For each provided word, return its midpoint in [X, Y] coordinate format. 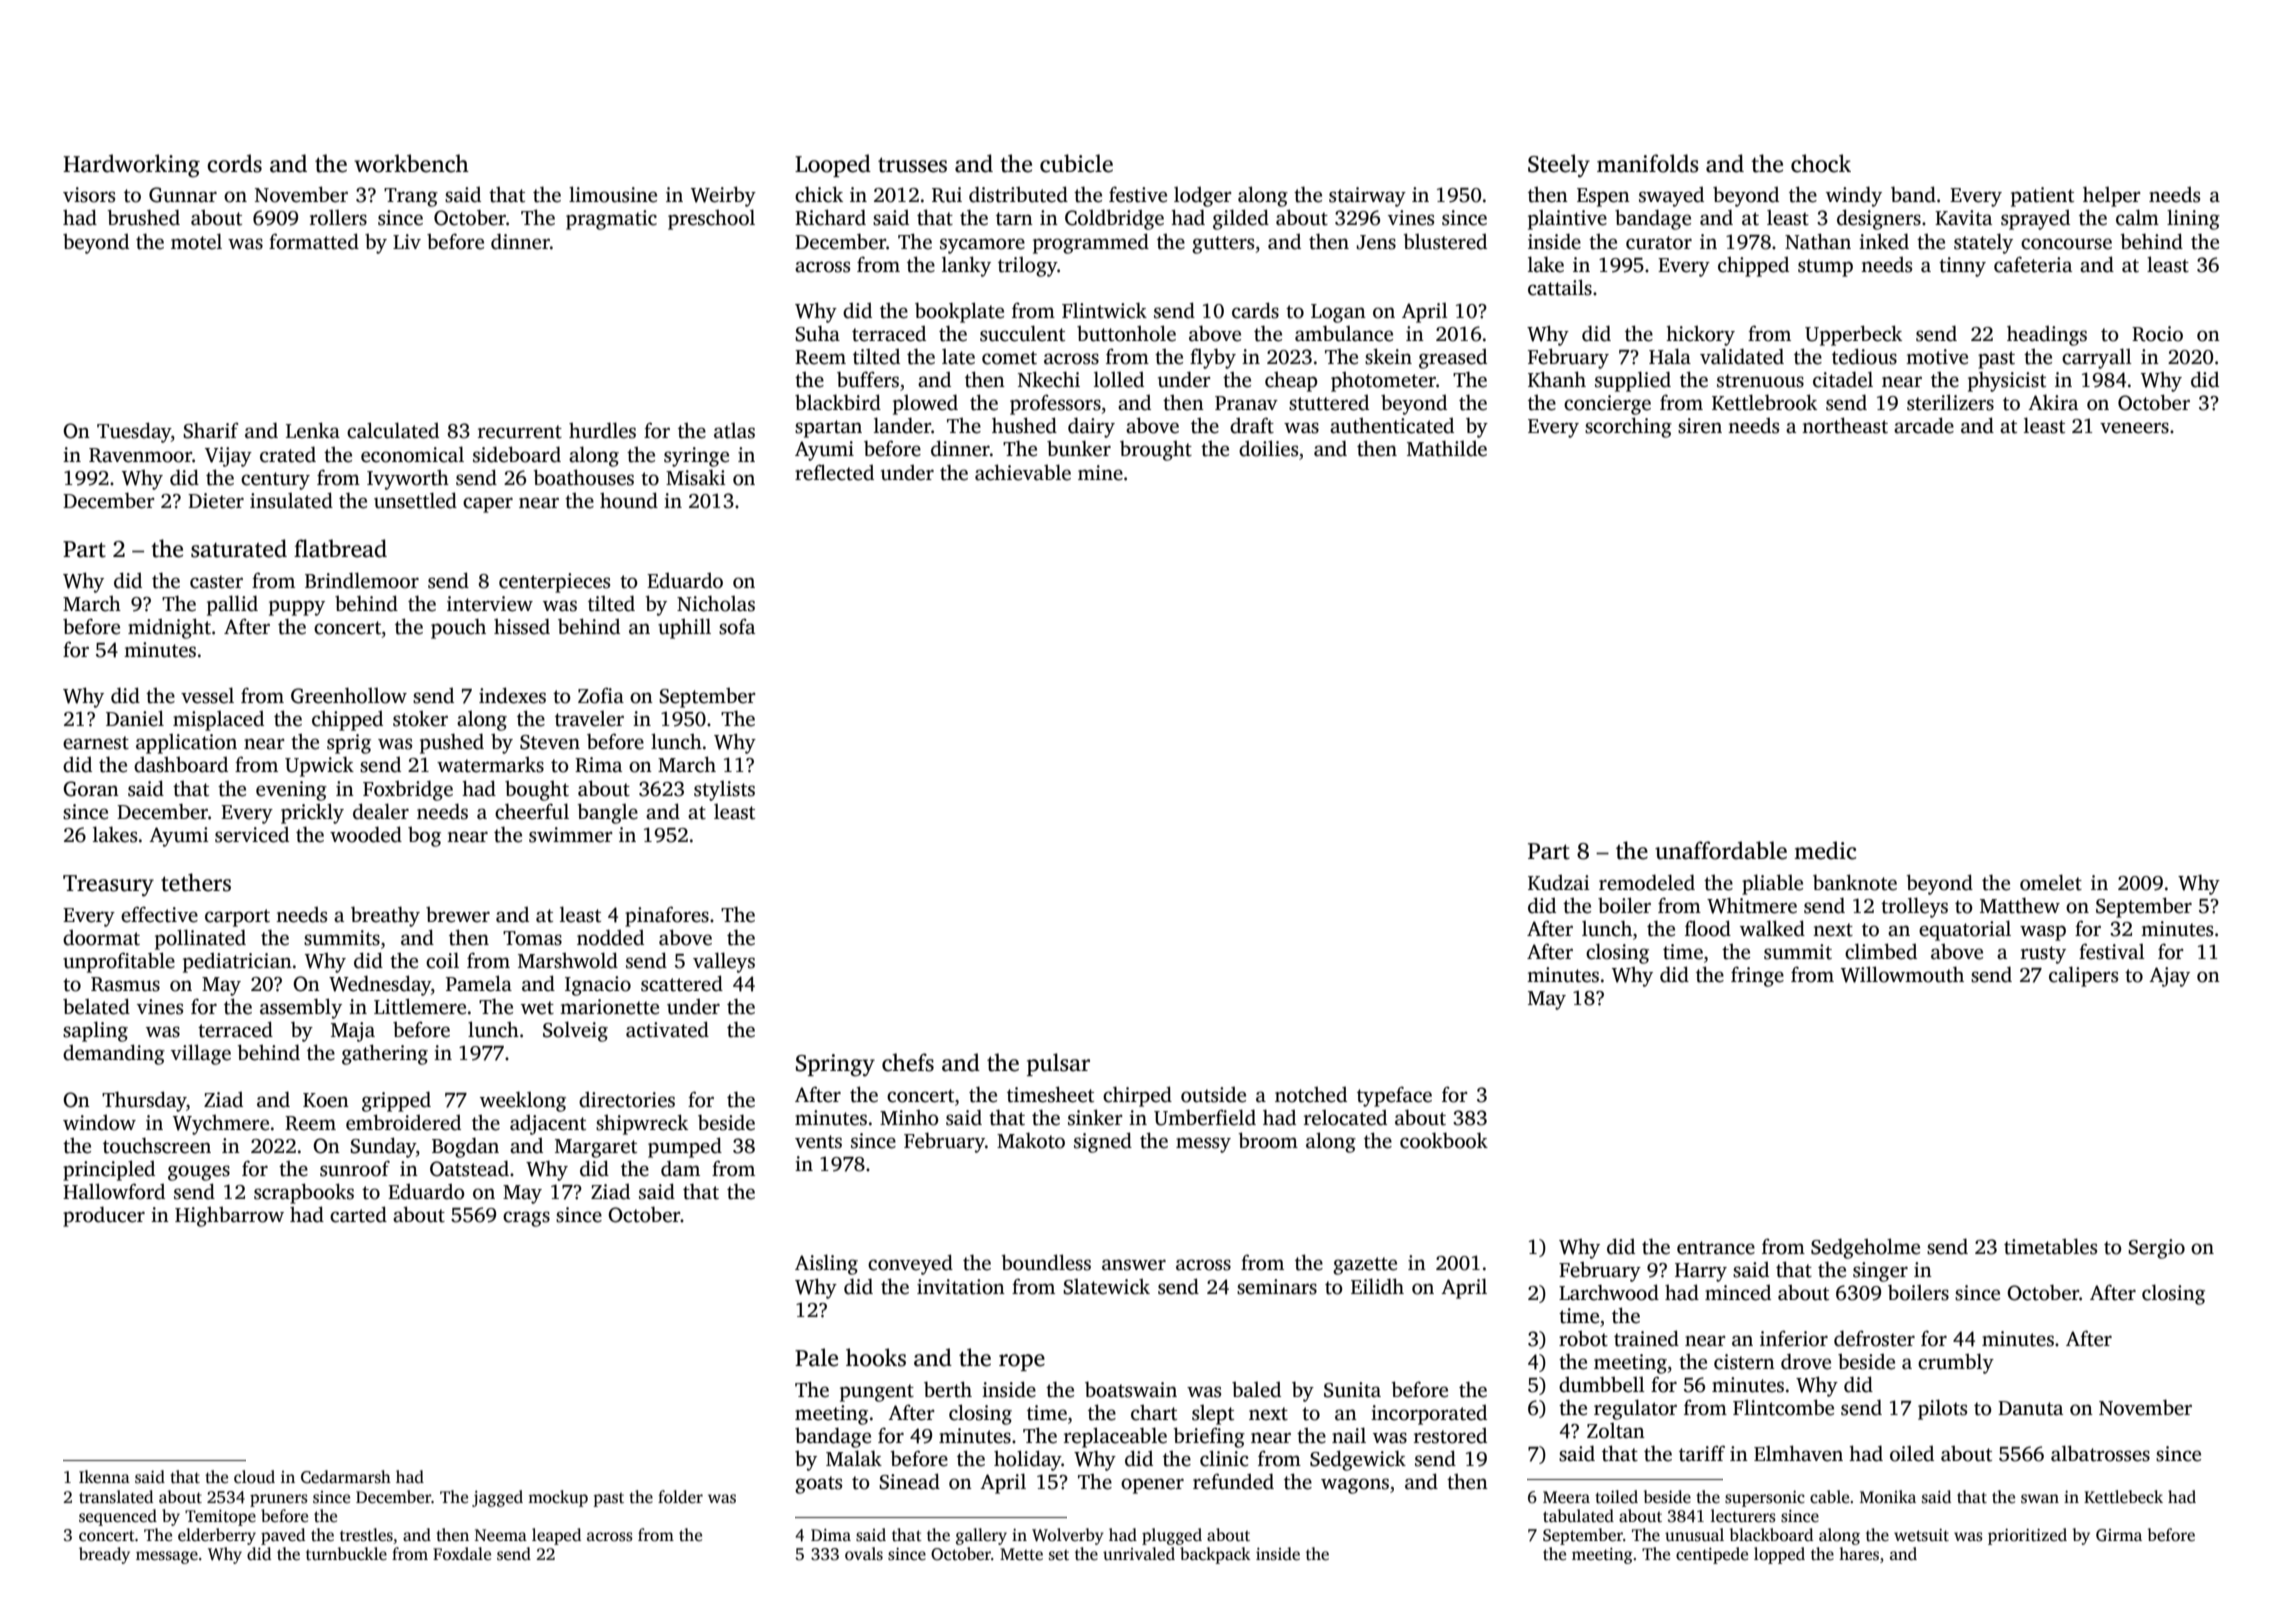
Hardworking [131, 166]
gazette [1365, 1266]
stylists [724, 791]
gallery [981, 1536]
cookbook [1444, 1140]
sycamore [982, 246]
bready [104, 1555]
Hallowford [114, 1191]
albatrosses [2100, 1453]
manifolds [1648, 163]
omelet [2051, 882]
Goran [91, 789]
